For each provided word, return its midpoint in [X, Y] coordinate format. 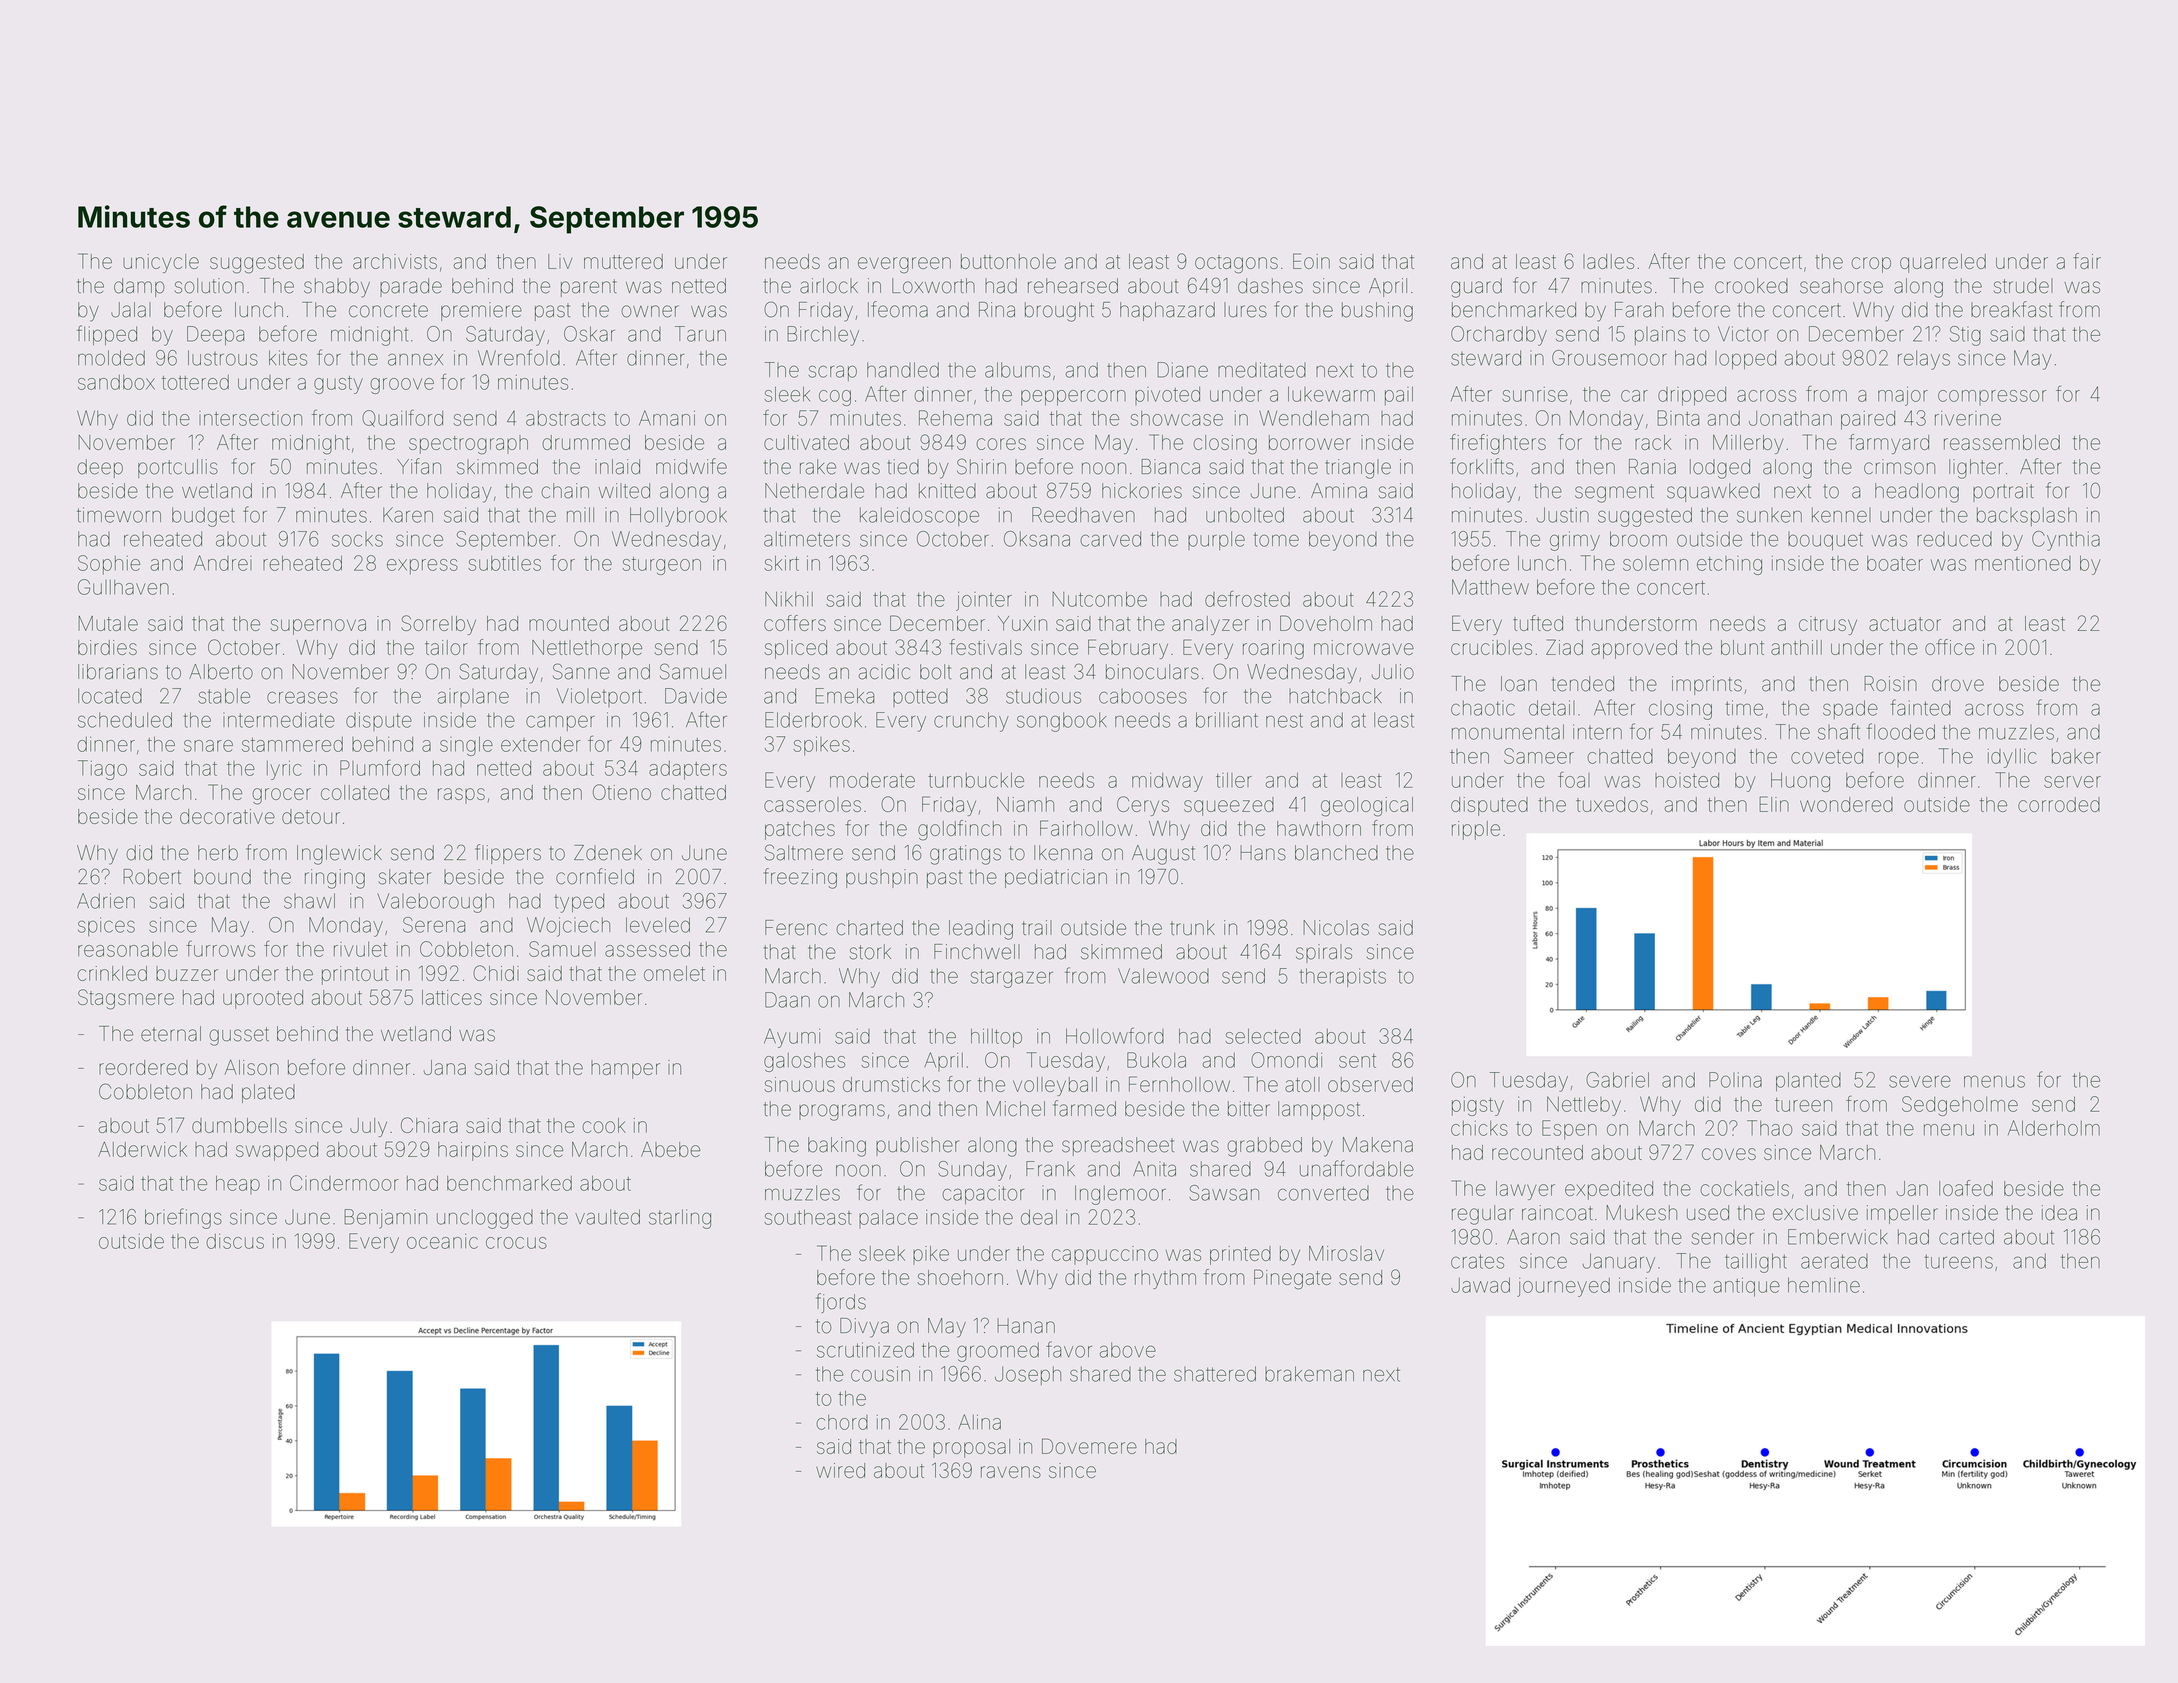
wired [840, 1470]
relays [1924, 360]
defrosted [1247, 598]
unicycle [161, 263]
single [466, 746]
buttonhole [1008, 261]
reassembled [2002, 442]
